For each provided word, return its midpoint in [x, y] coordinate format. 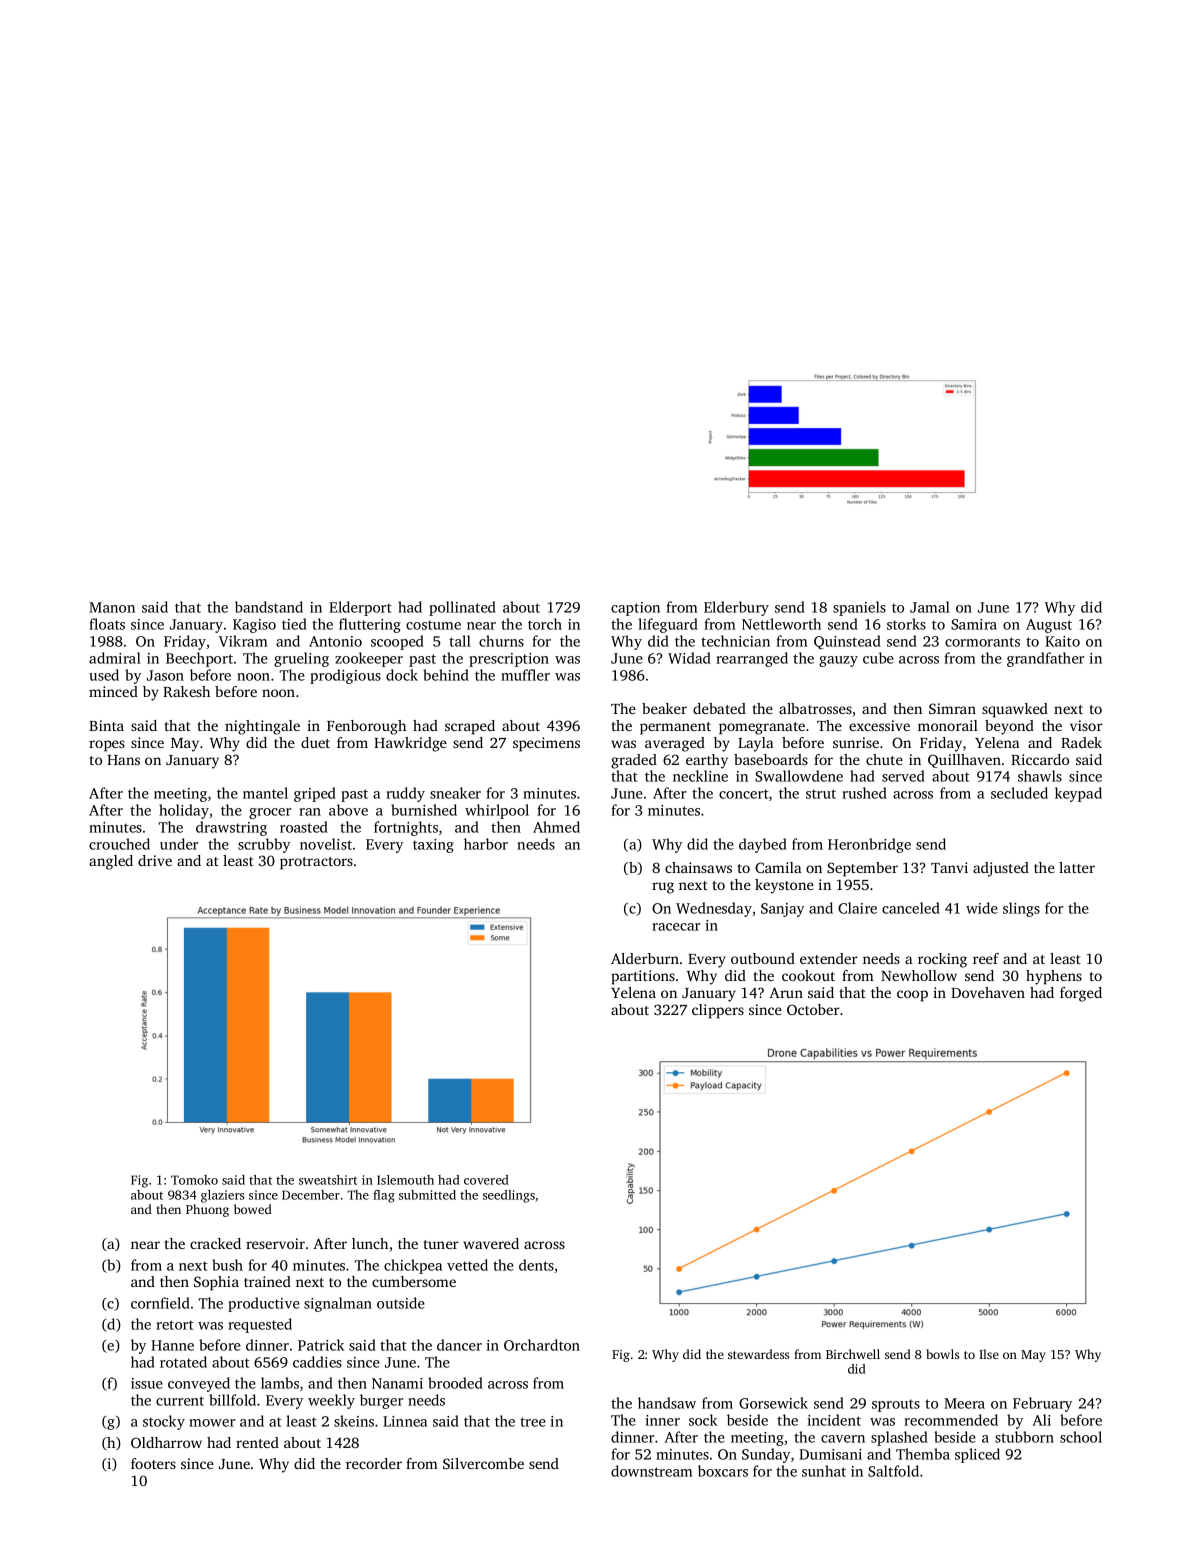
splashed [899, 1438]
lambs [280, 1383]
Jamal [930, 607]
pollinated [462, 608]
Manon [112, 607]
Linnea [405, 1421]
